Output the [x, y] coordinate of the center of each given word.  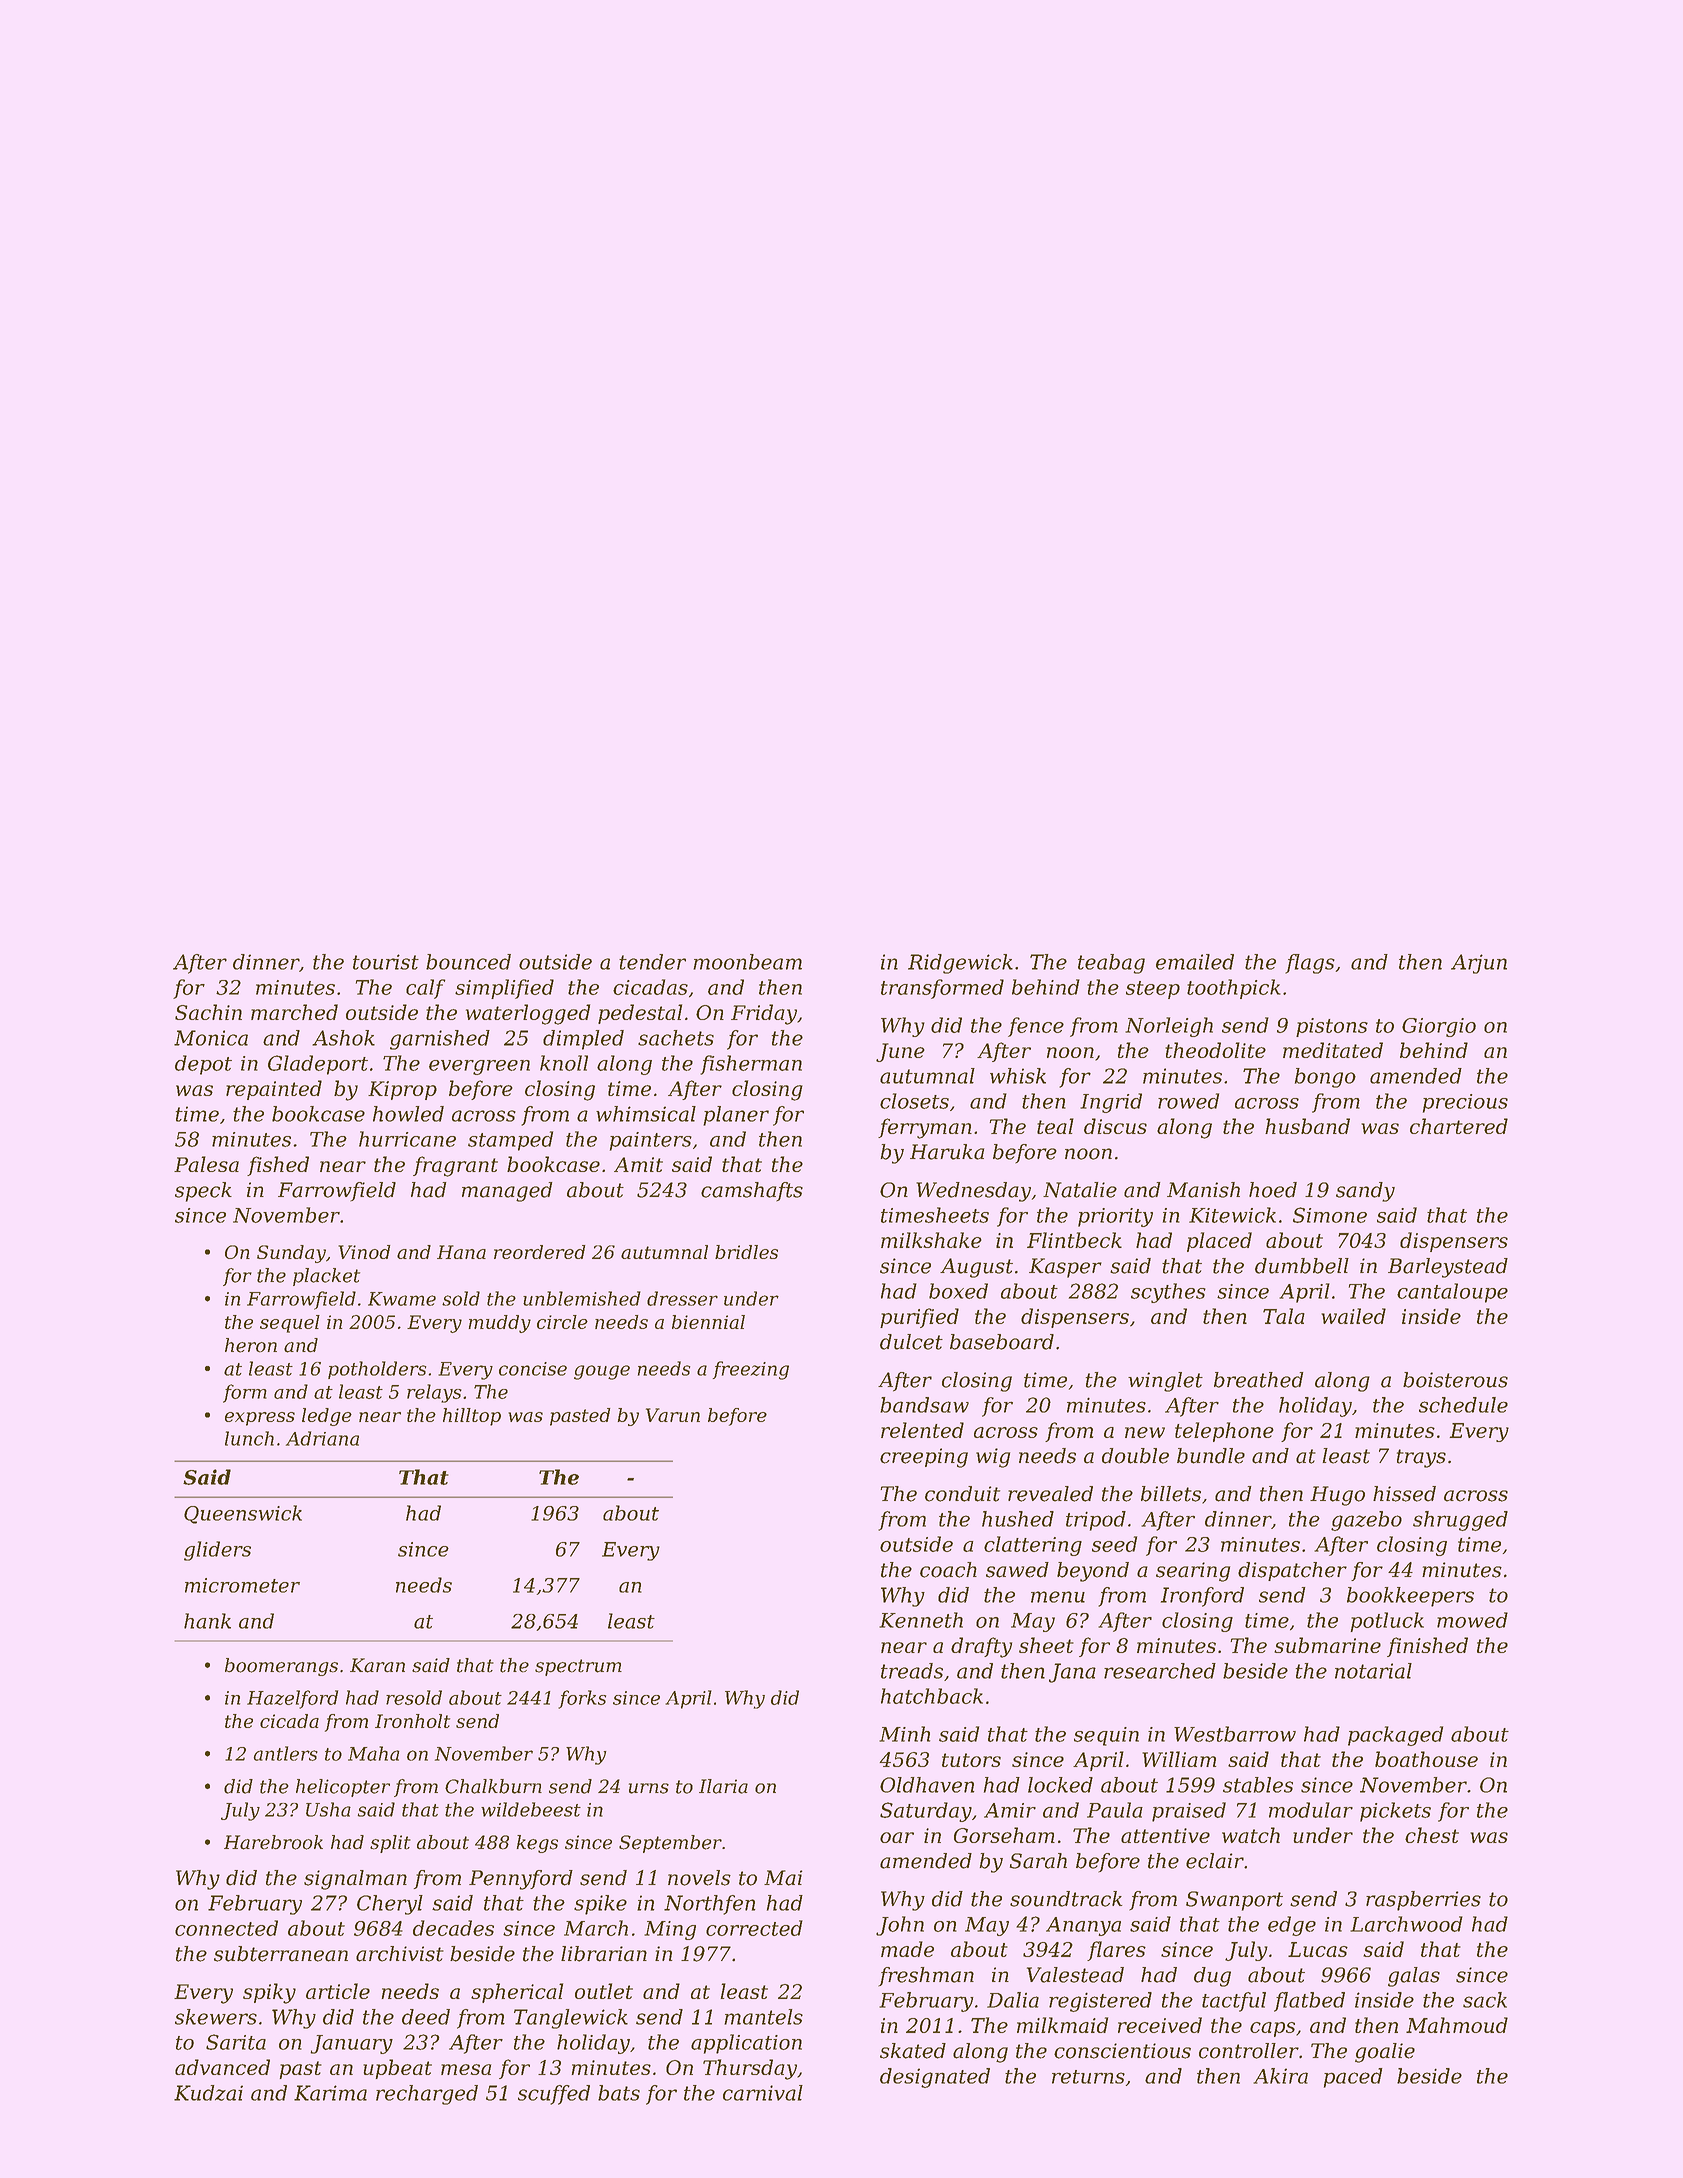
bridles [746, 1252]
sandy [1365, 1192]
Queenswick [243, 1514]
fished [278, 1166]
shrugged [1460, 1521]
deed [426, 2017]
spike [600, 1905]
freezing [751, 1370]
